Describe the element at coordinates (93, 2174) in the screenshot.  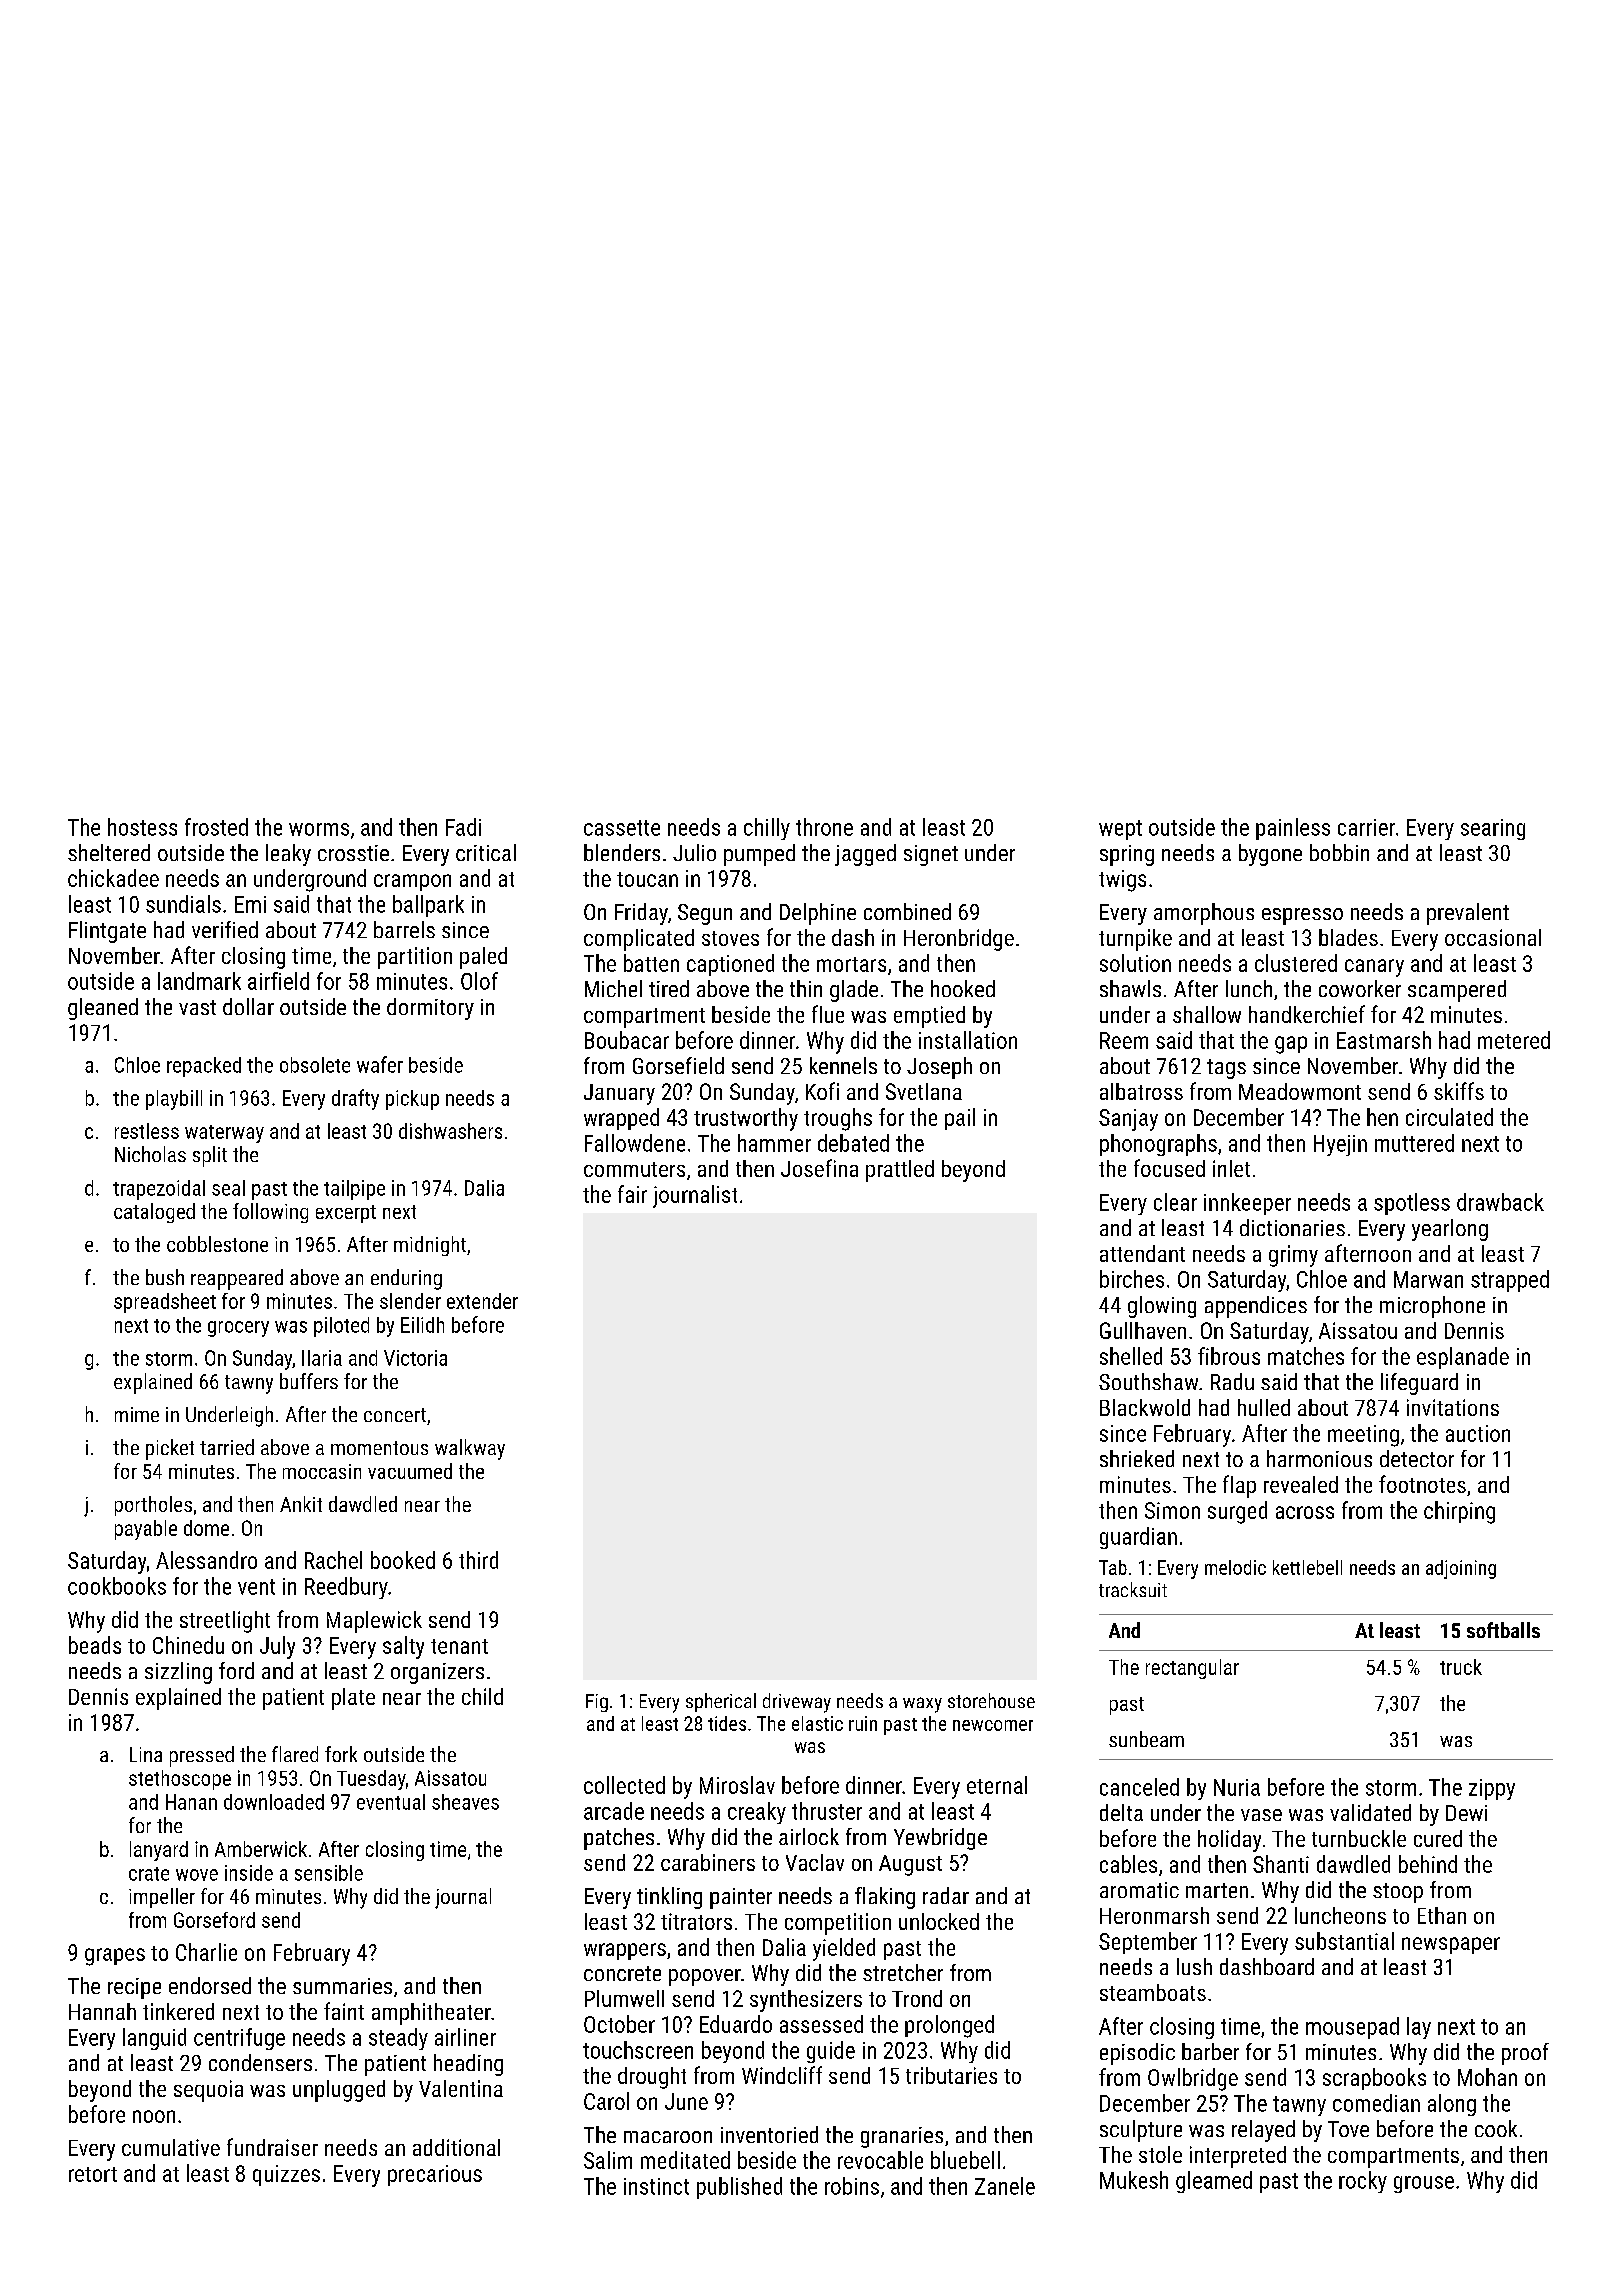
I see `retort` at that location.
